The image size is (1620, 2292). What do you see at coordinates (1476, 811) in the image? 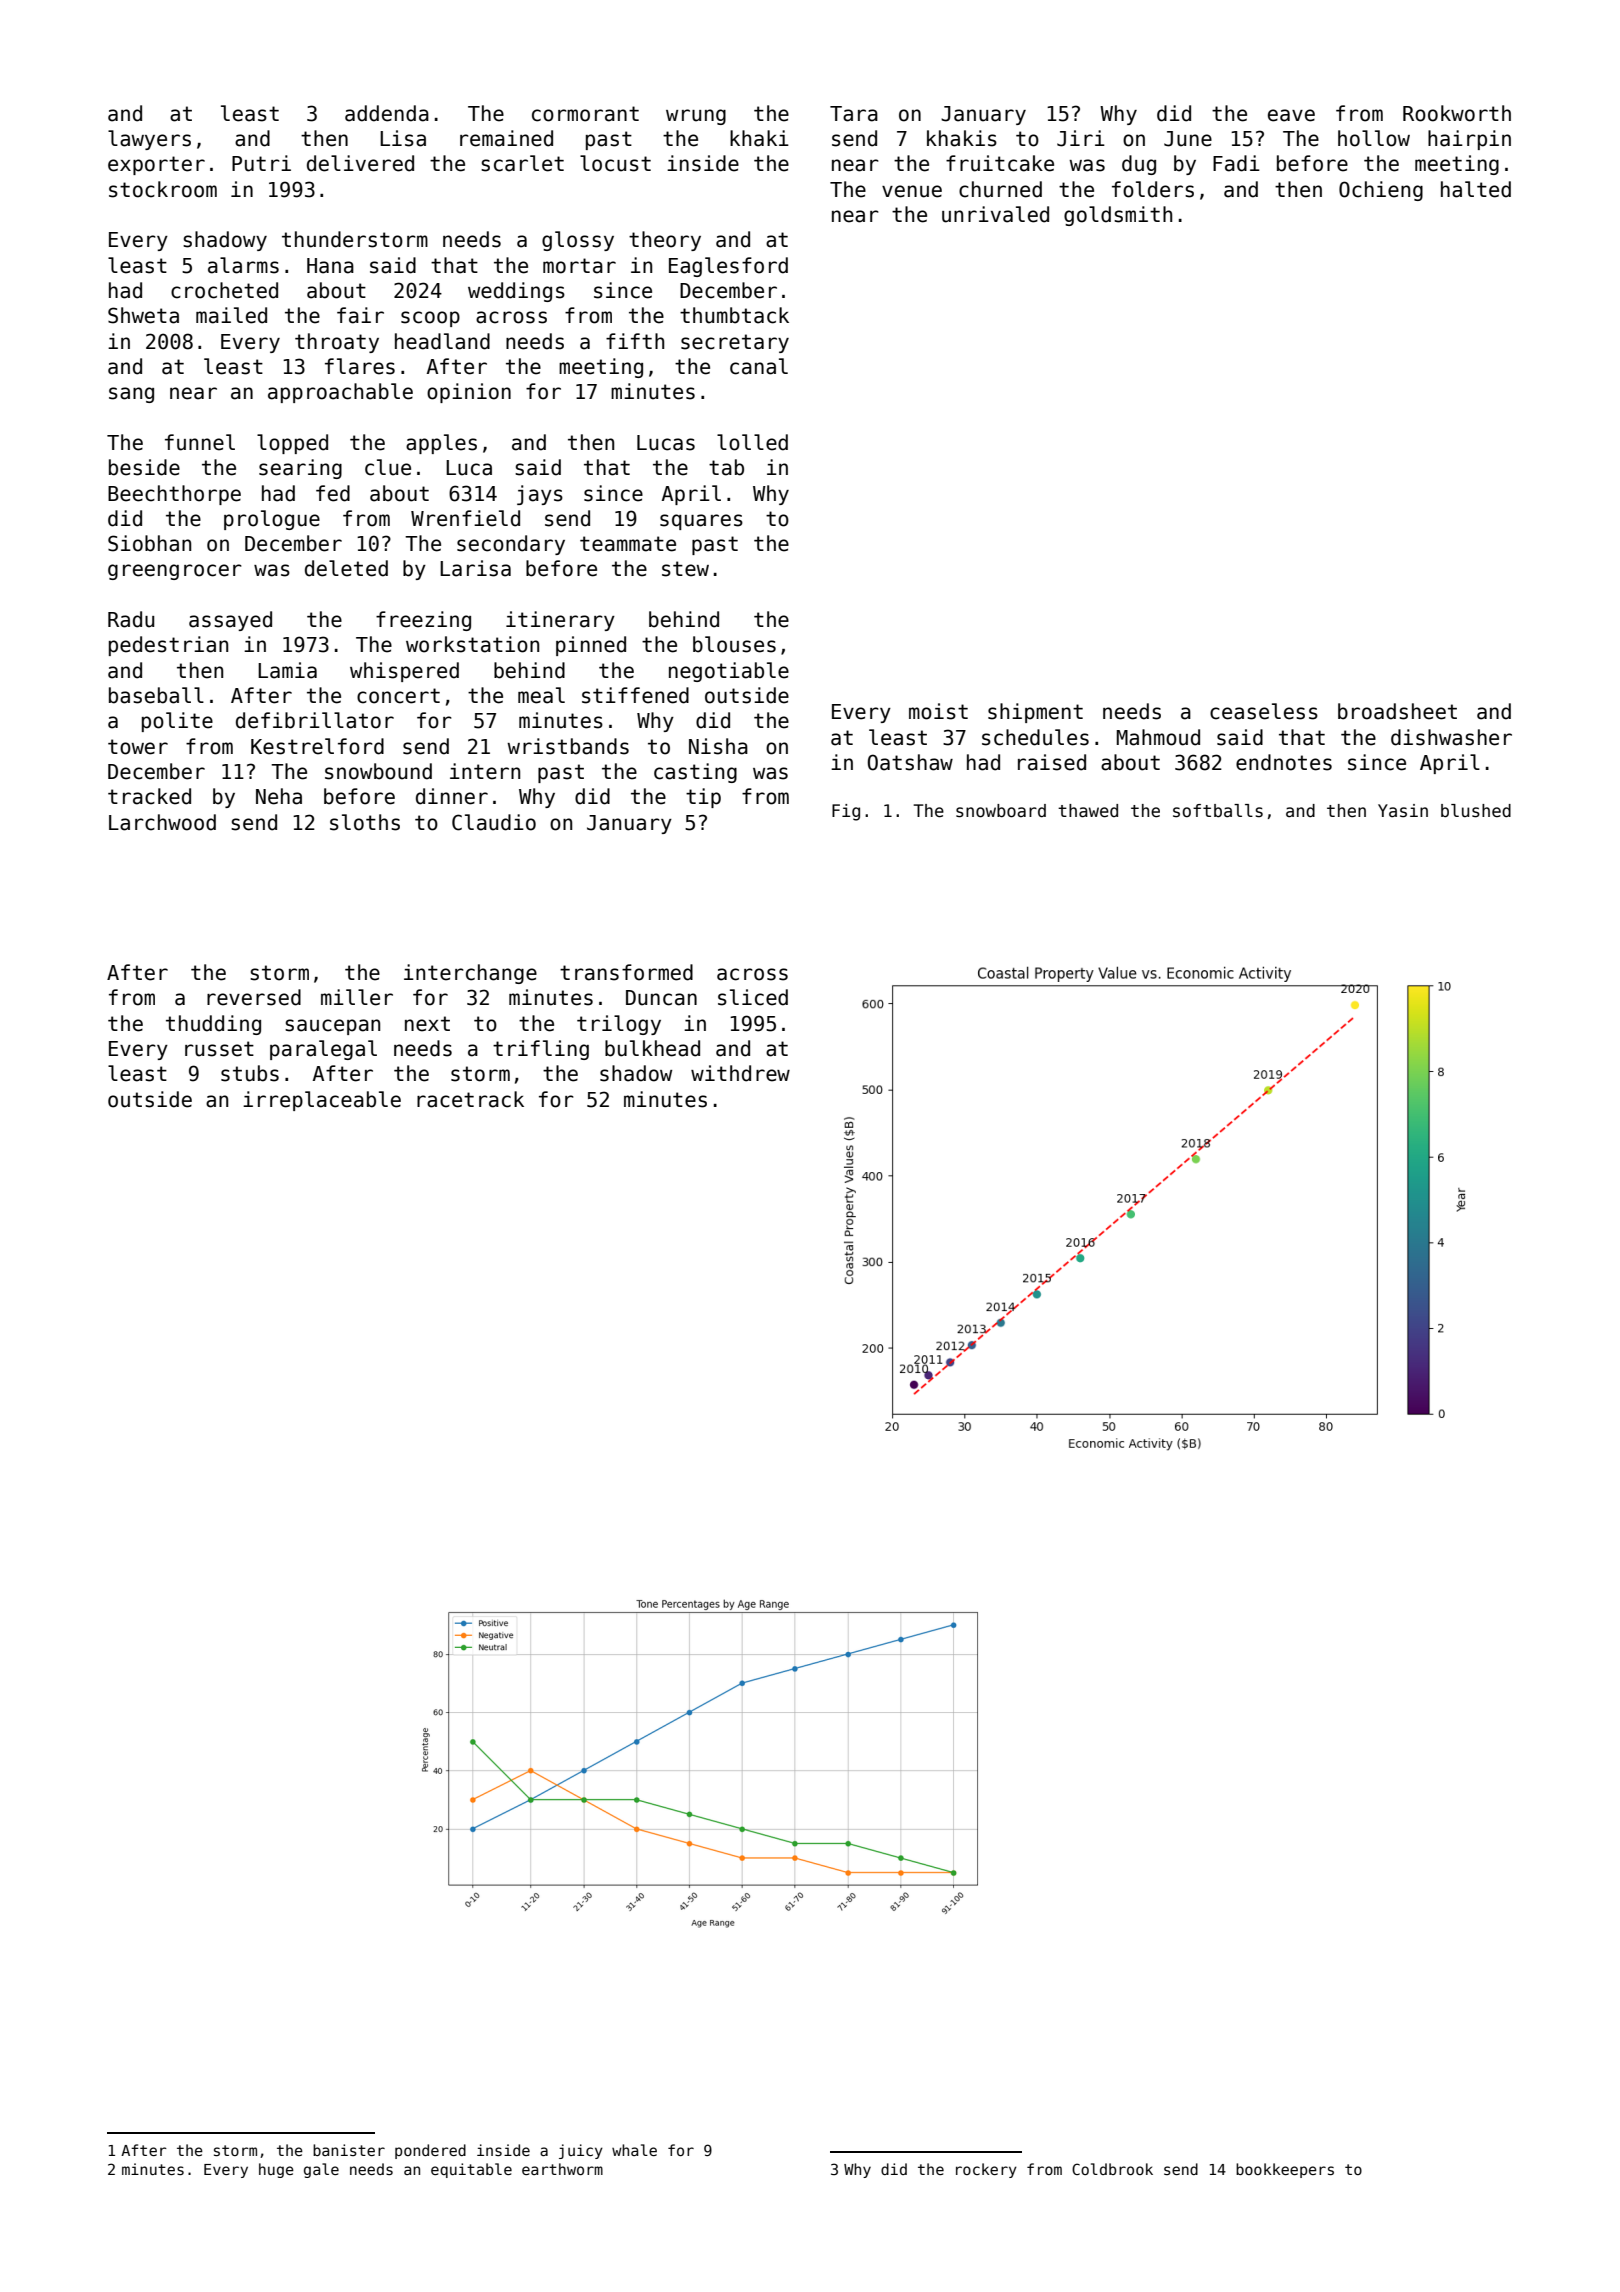
I see `blushed` at bounding box center [1476, 811].
